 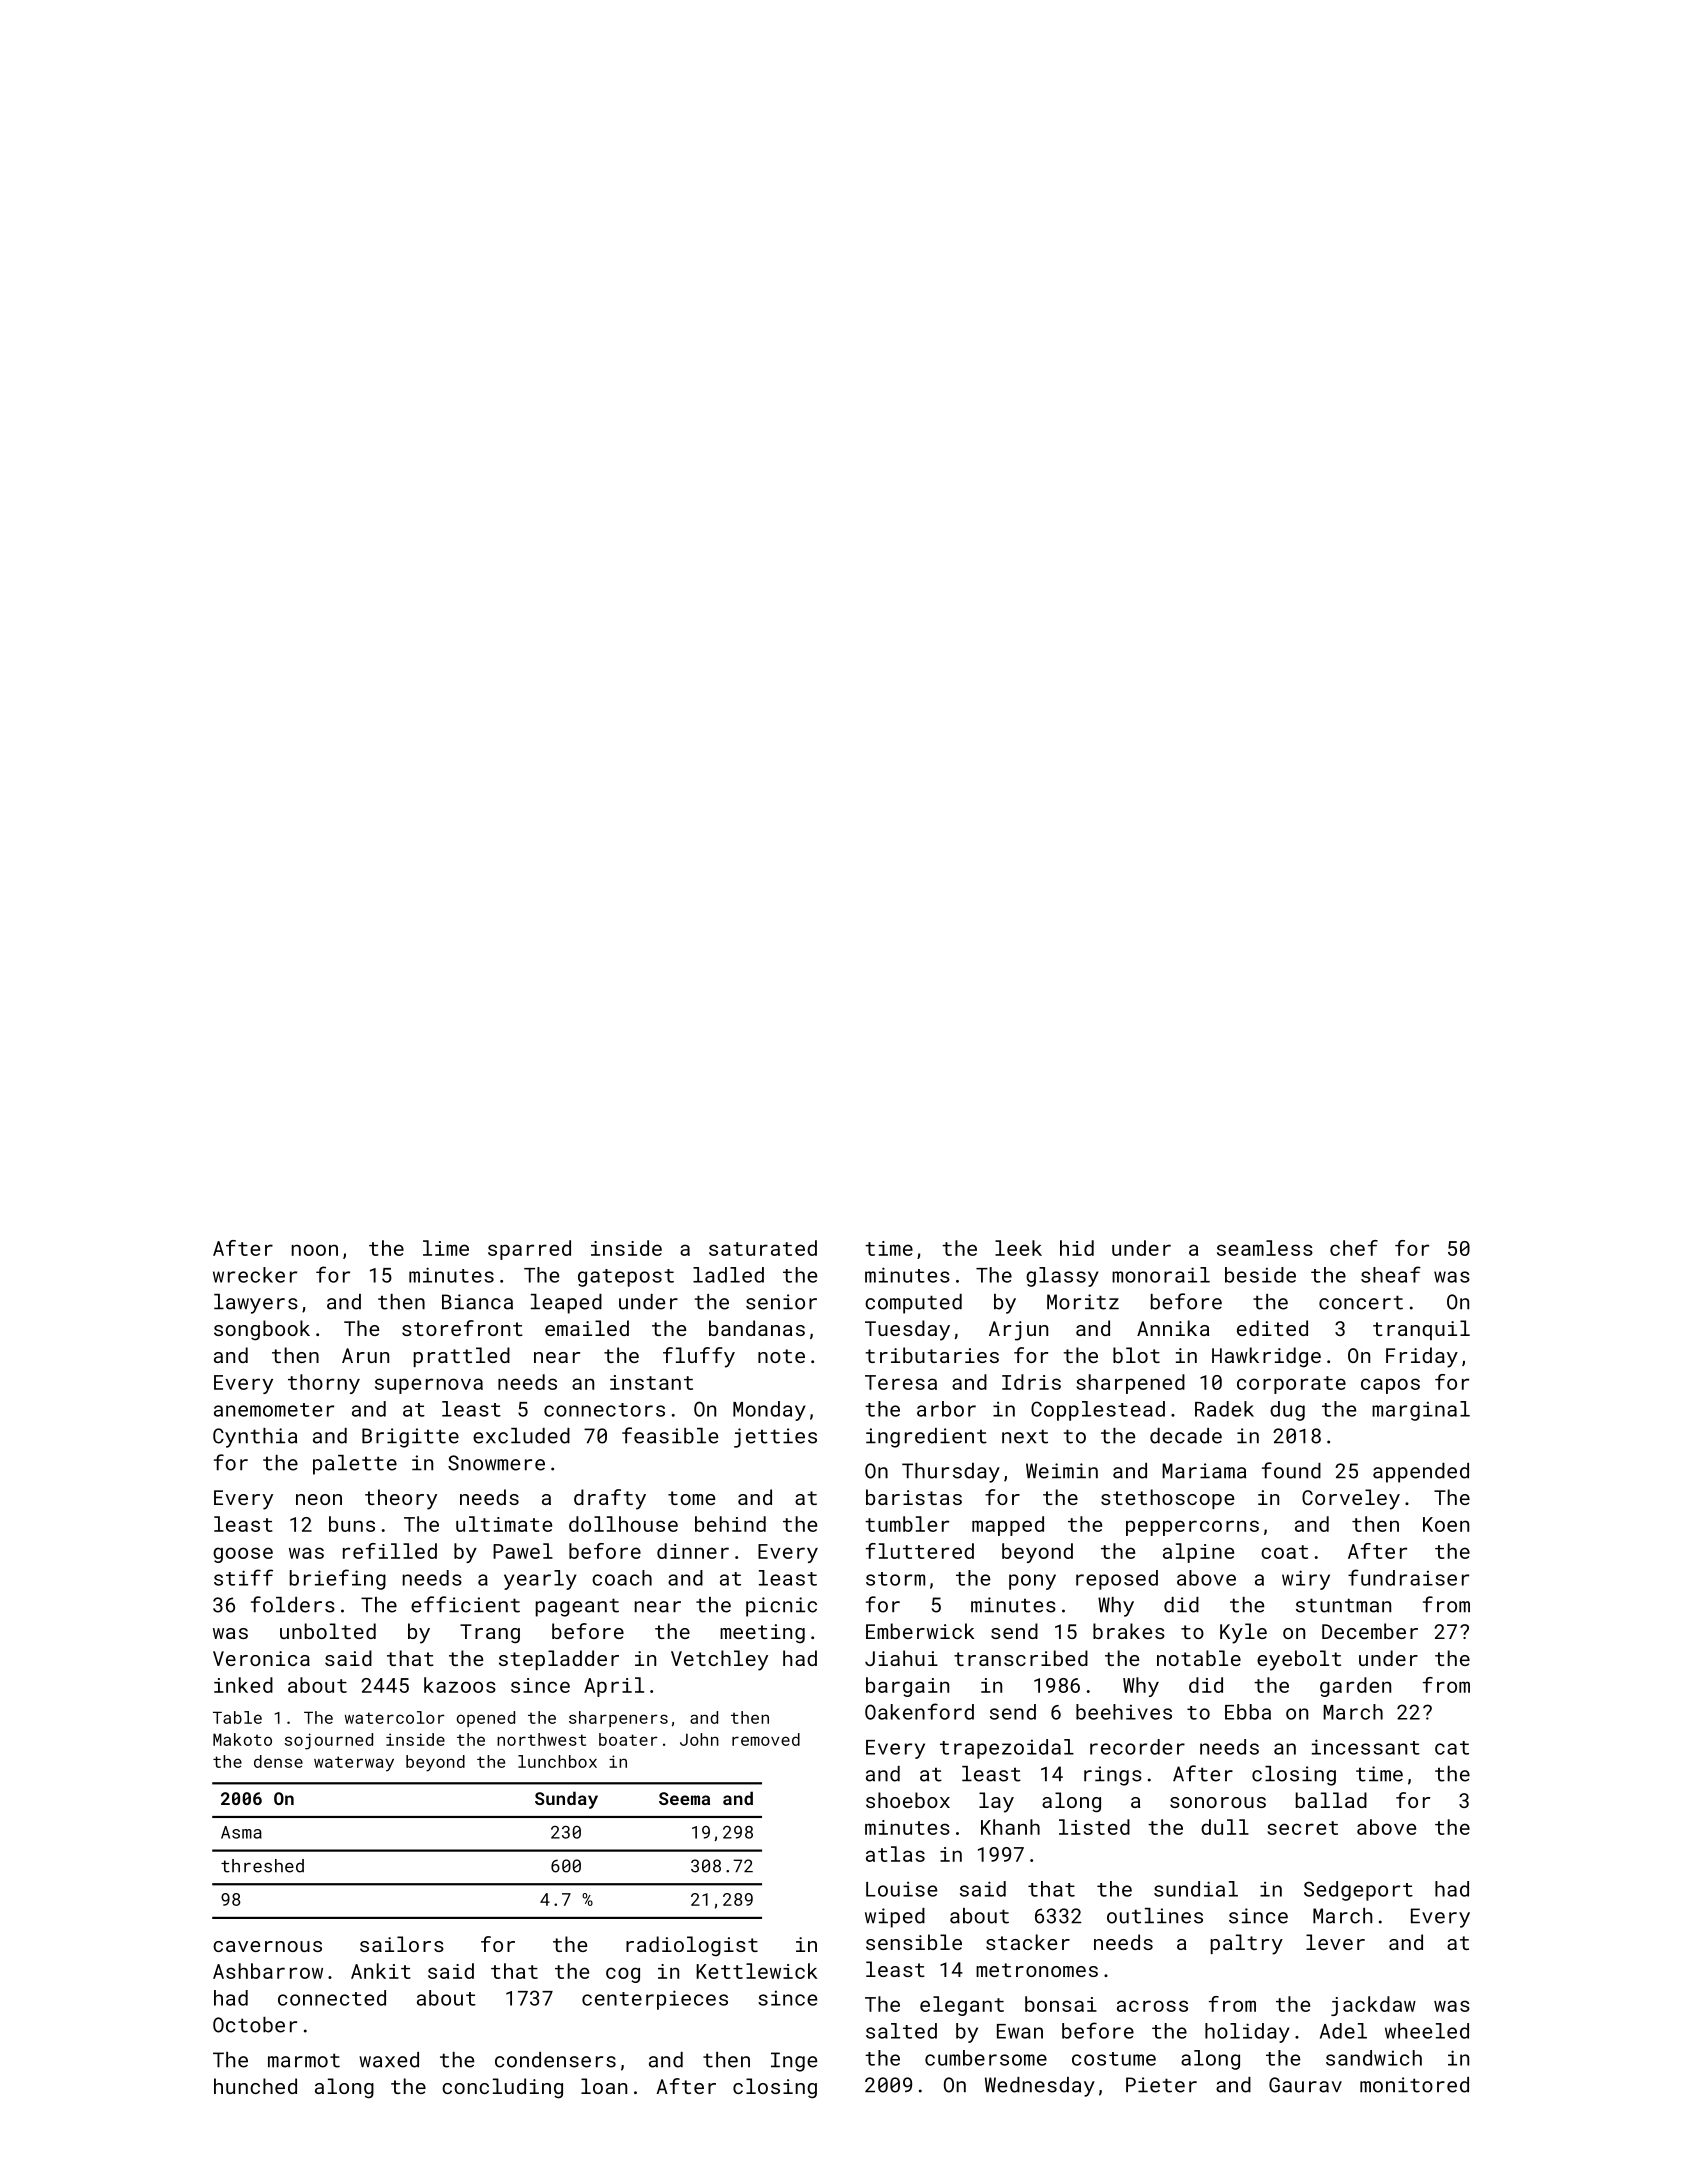 I want to click on Kettlewick, so click(x=756, y=1971).
